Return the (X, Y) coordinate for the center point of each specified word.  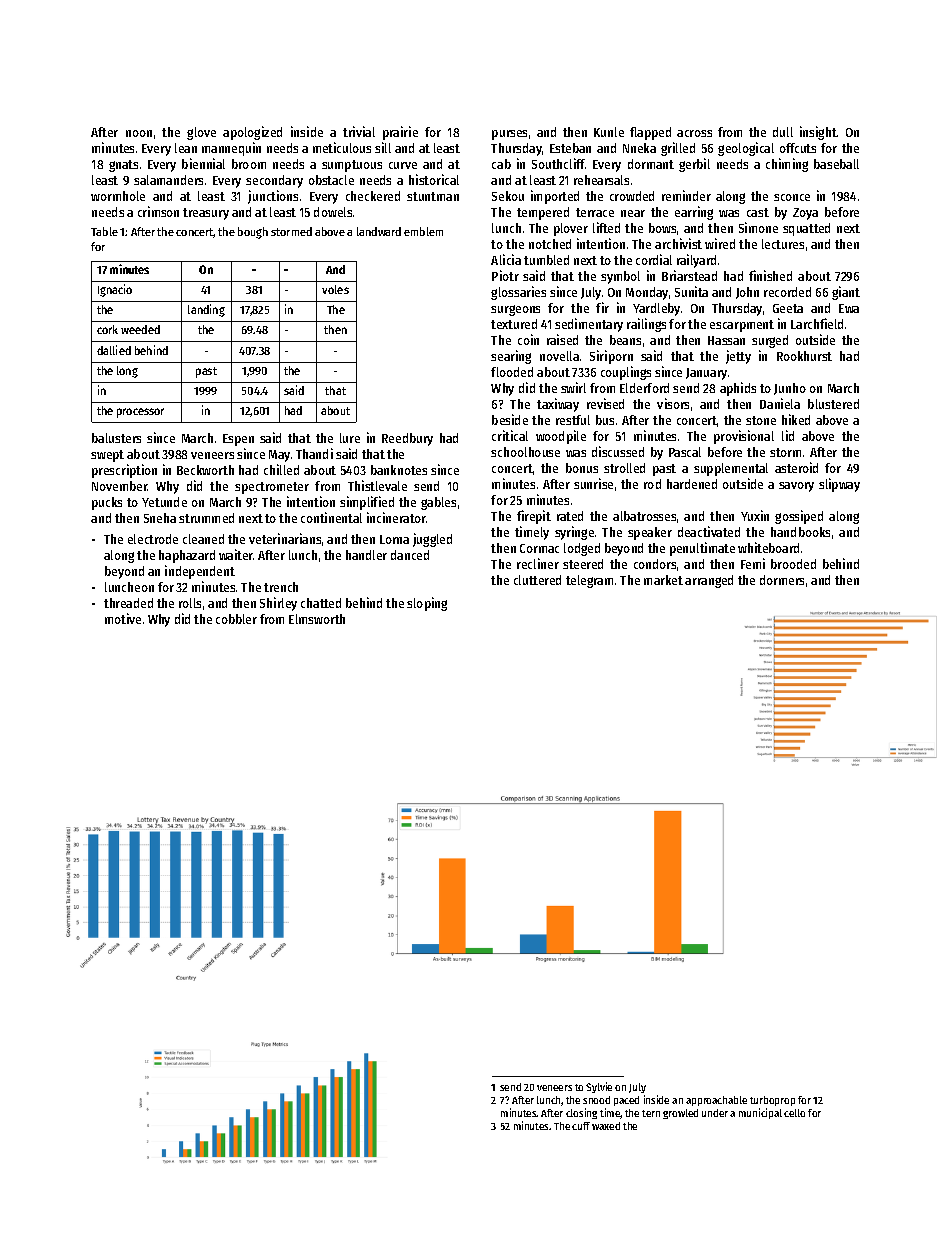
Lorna (394, 539)
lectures (783, 244)
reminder (686, 195)
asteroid (796, 467)
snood (596, 1100)
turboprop (772, 1101)
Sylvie (599, 1087)
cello (794, 1113)
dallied (114, 350)
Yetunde (164, 502)
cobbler (236, 619)
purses (509, 135)
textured (514, 324)
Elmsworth (317, 619)
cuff (581, 1126)
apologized (252, 133)
